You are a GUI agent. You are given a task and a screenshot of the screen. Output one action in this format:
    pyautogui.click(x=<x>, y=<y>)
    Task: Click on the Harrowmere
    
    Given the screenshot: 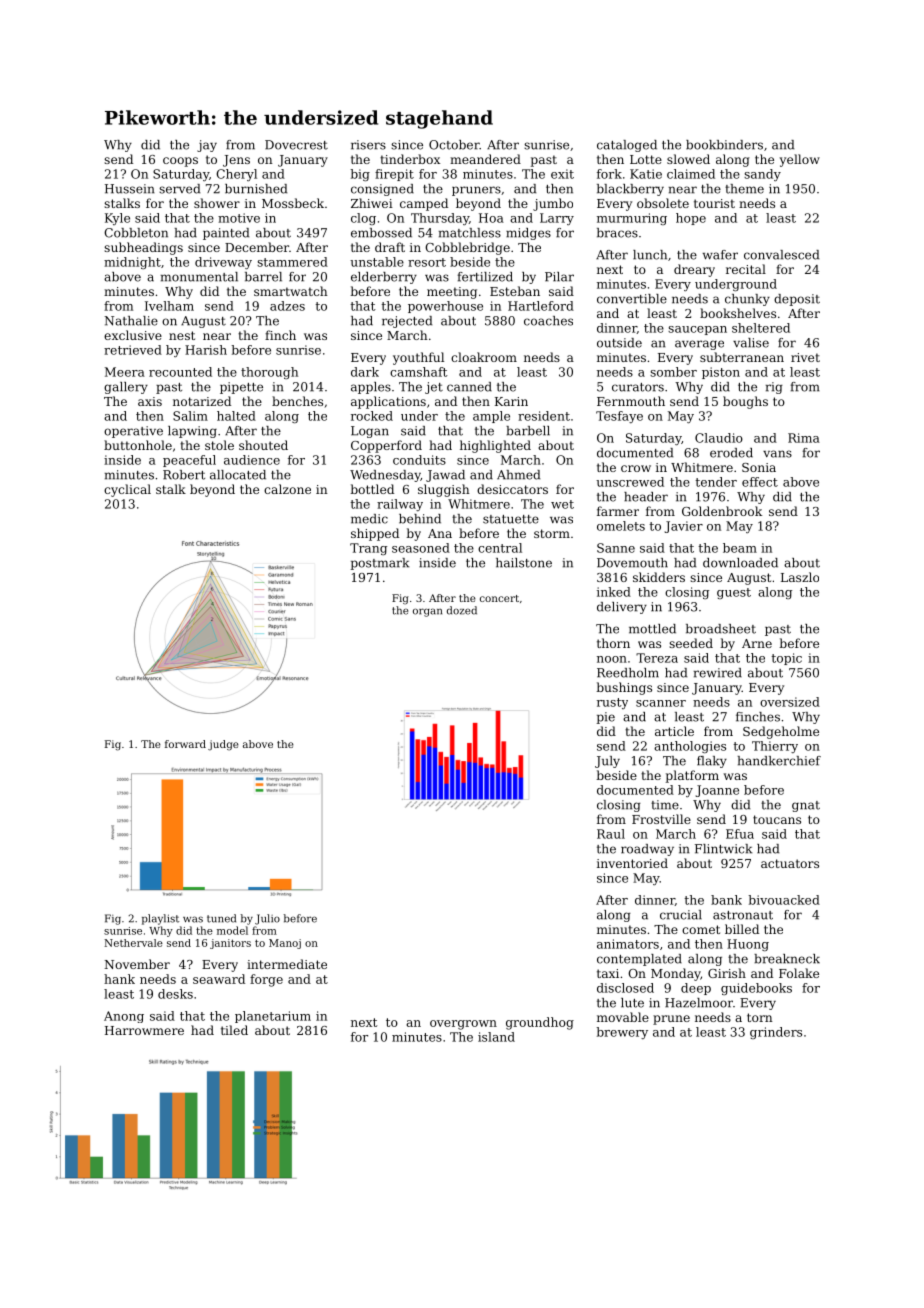 What is the action you would take?
    pyautogui.click(x=144, y=1030)
